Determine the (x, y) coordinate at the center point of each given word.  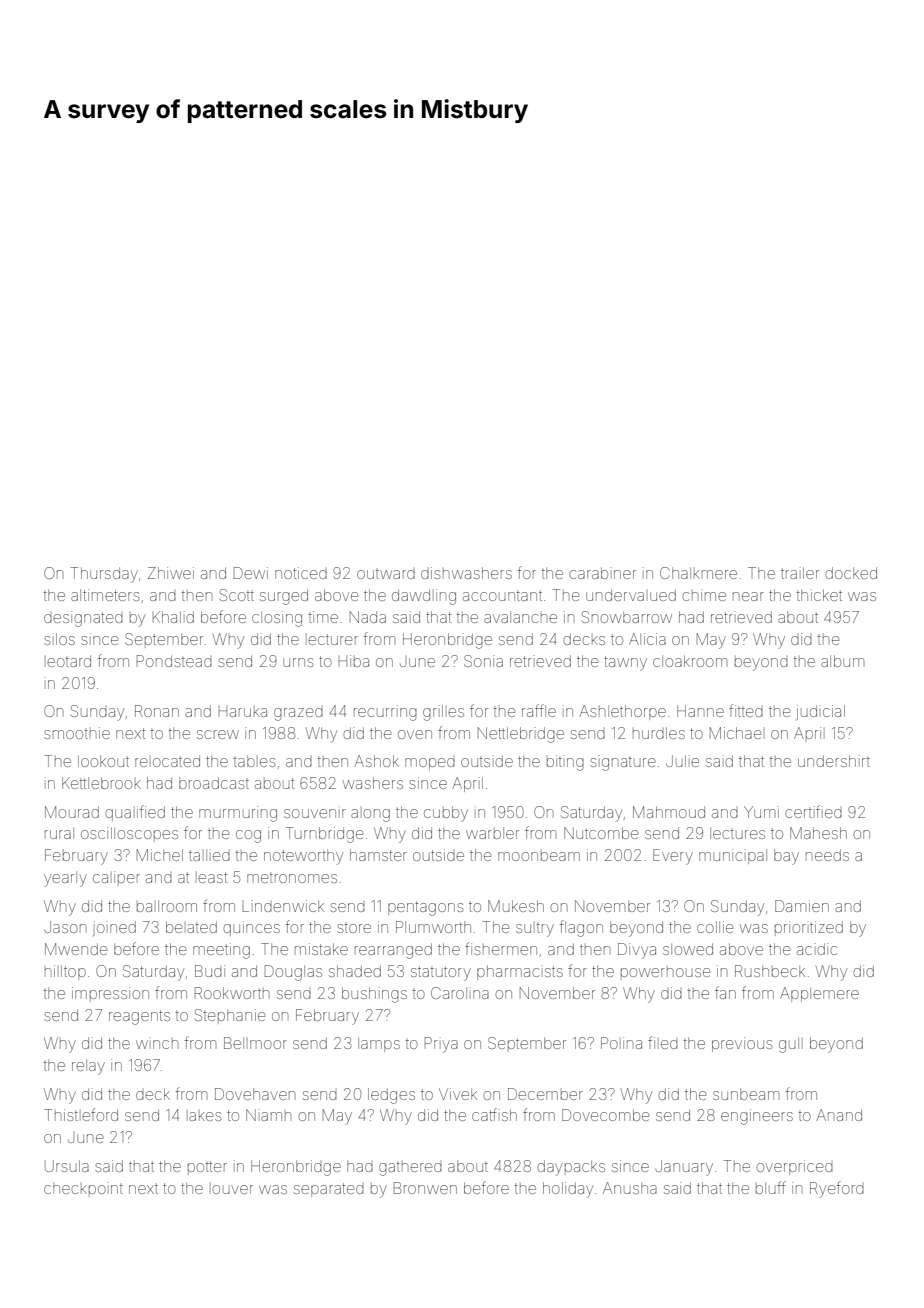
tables (254, 761)
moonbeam (539, 856)
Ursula (67, 1166)
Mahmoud (669, 812)
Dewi (251, 573)
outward (386, 574)
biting (565, 763)
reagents (139, 1017)
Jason (65, 927)
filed (663, 1042)
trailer (800, 573)
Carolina (460, 993)
